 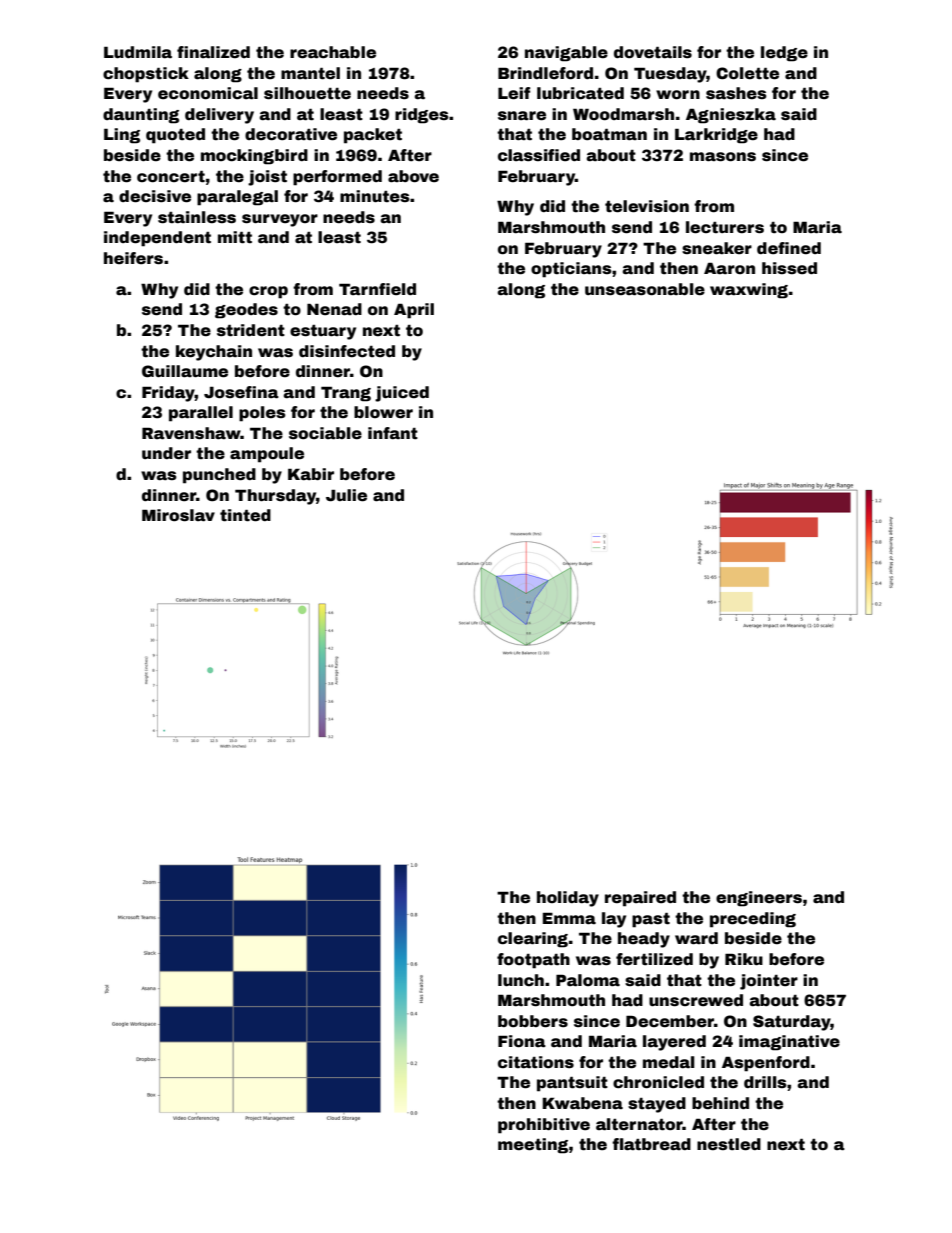 What do you see at coordinates (729, 1144) in the screenshot?
I see `nestled` at bounding box center [729, 1144].
